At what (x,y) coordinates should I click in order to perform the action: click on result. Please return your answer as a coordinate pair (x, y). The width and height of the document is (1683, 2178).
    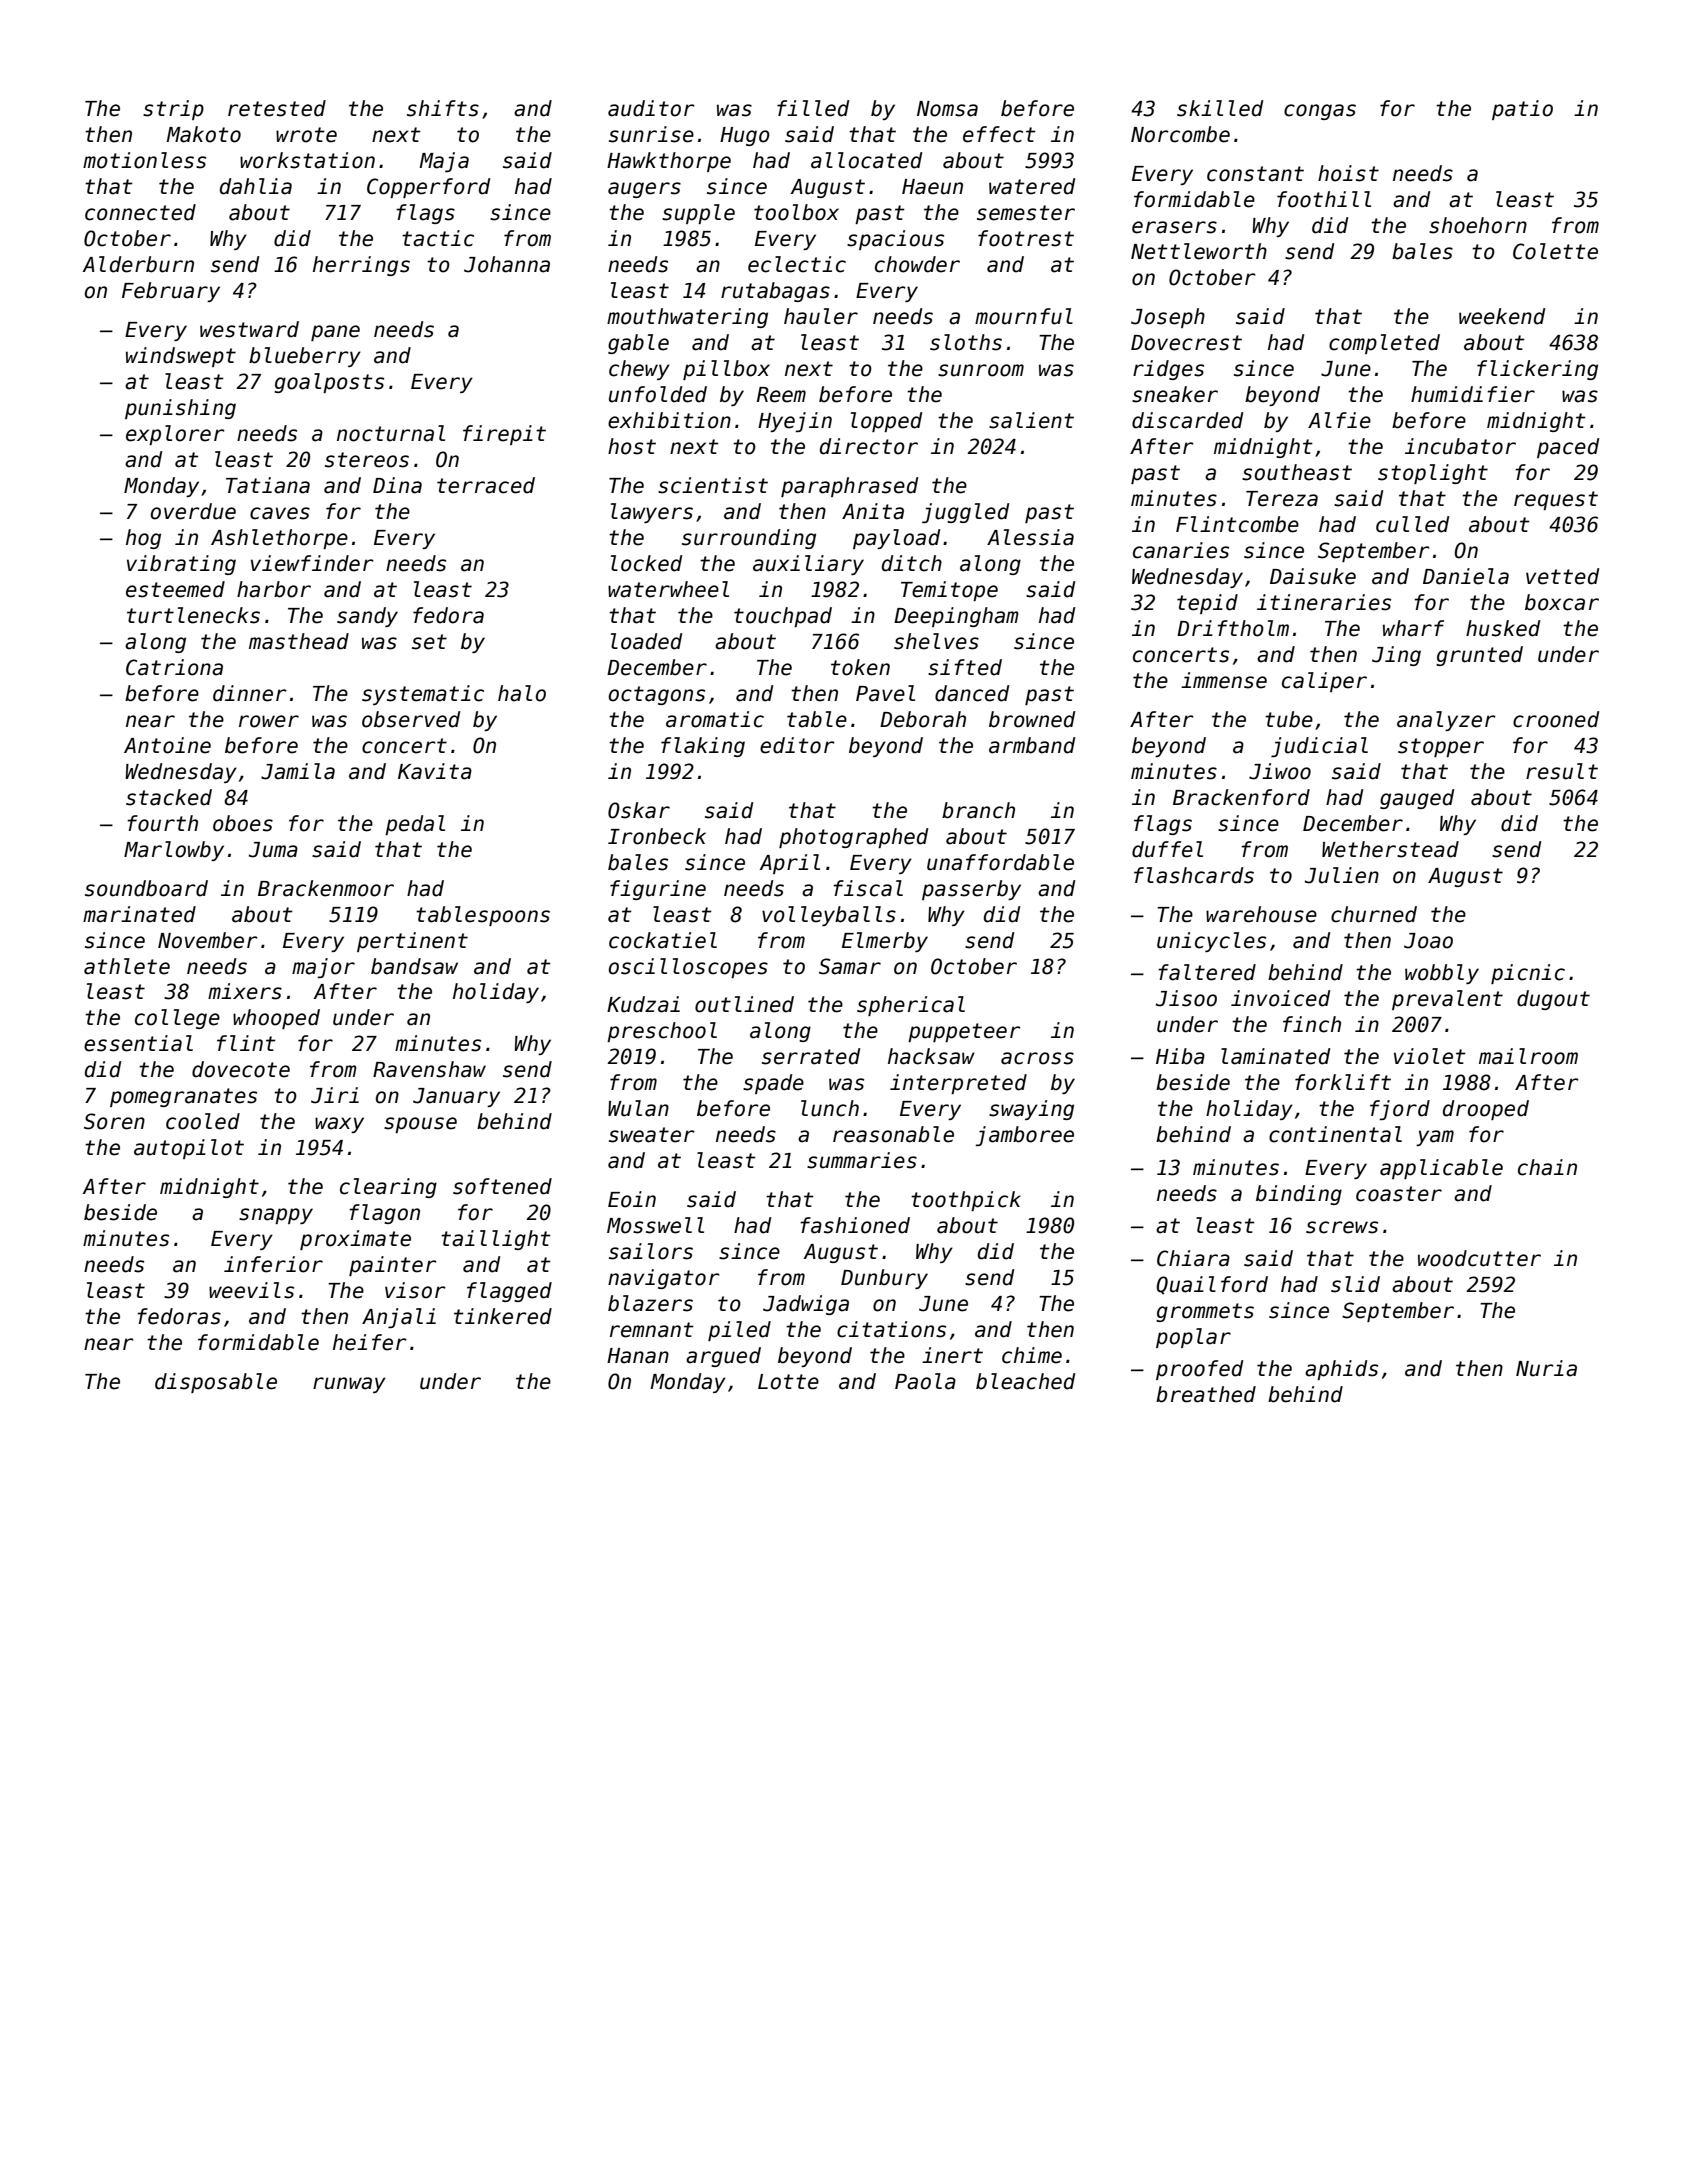
    Looking at the image, I should click on (1562, 771).
